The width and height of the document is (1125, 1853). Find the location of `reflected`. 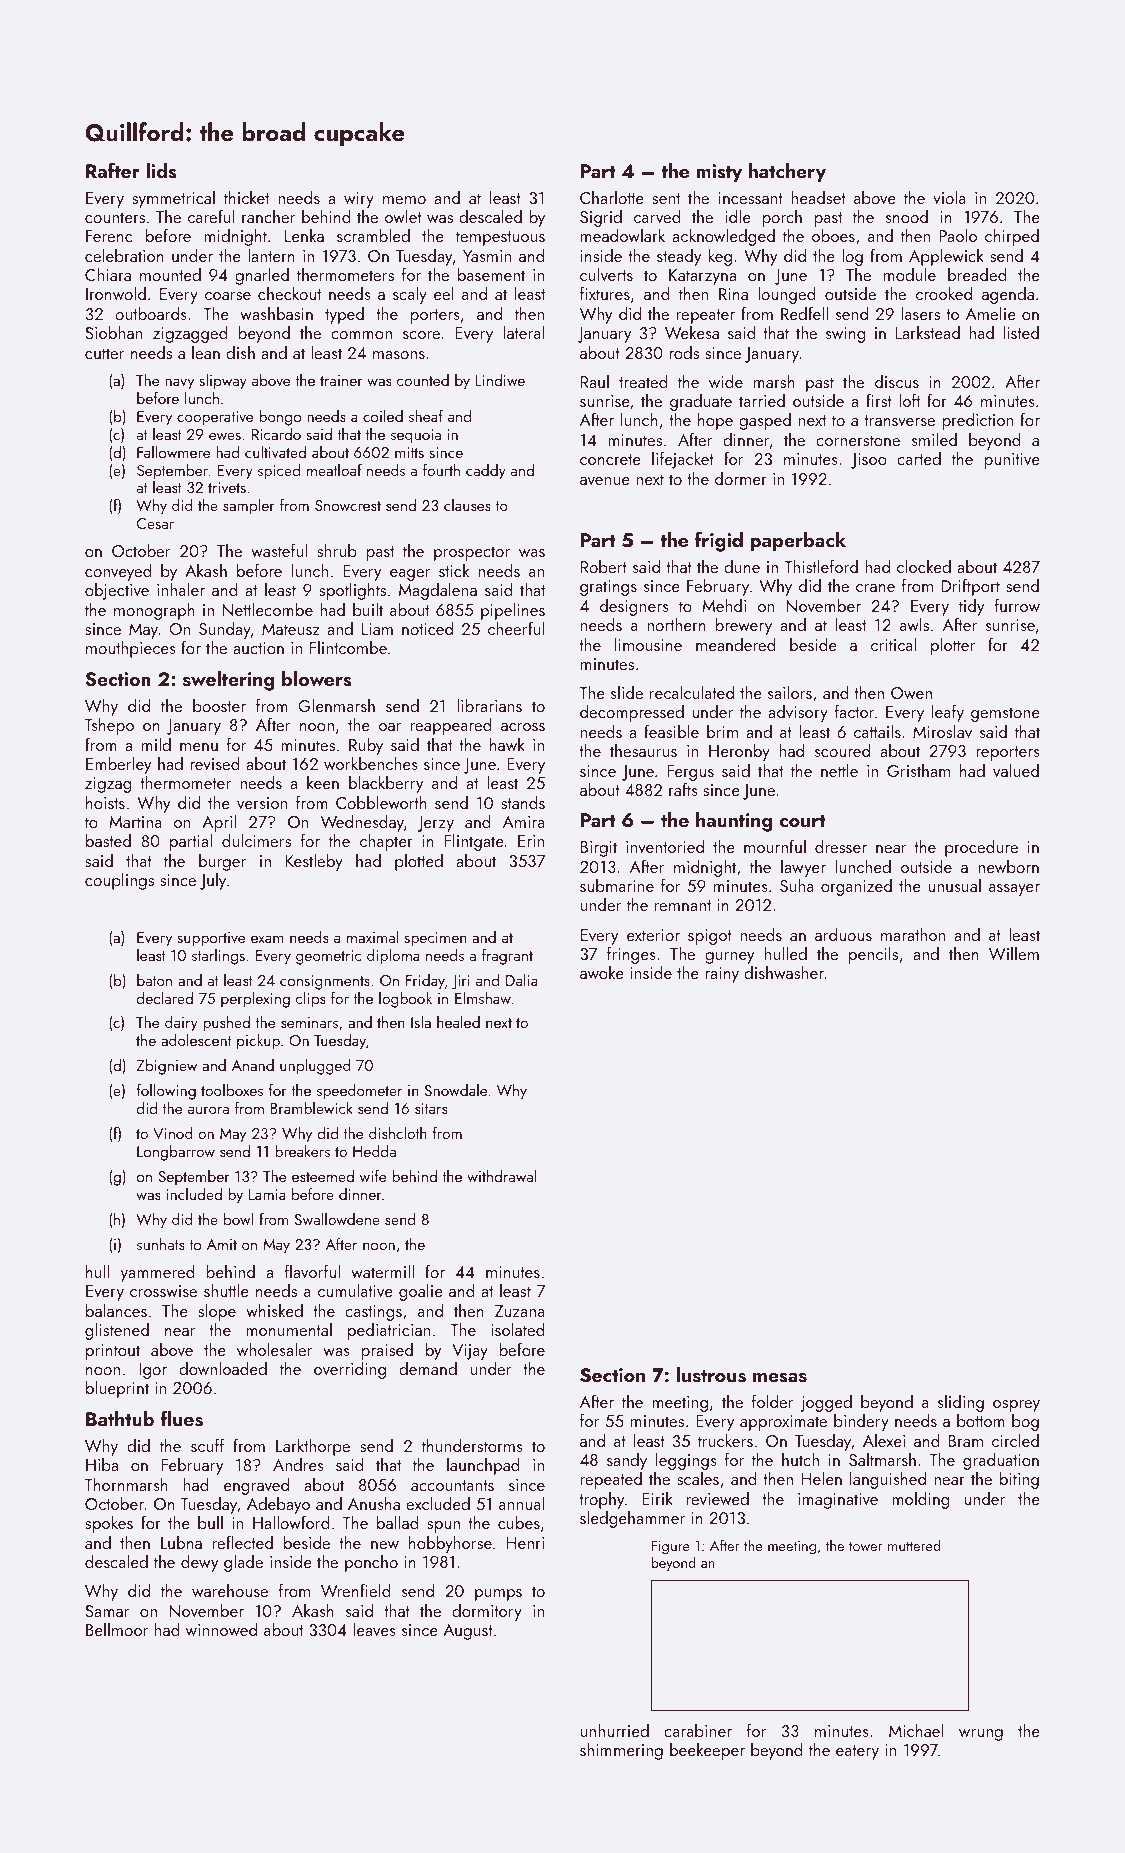

reflected is located at coordinates (243, 1542).
